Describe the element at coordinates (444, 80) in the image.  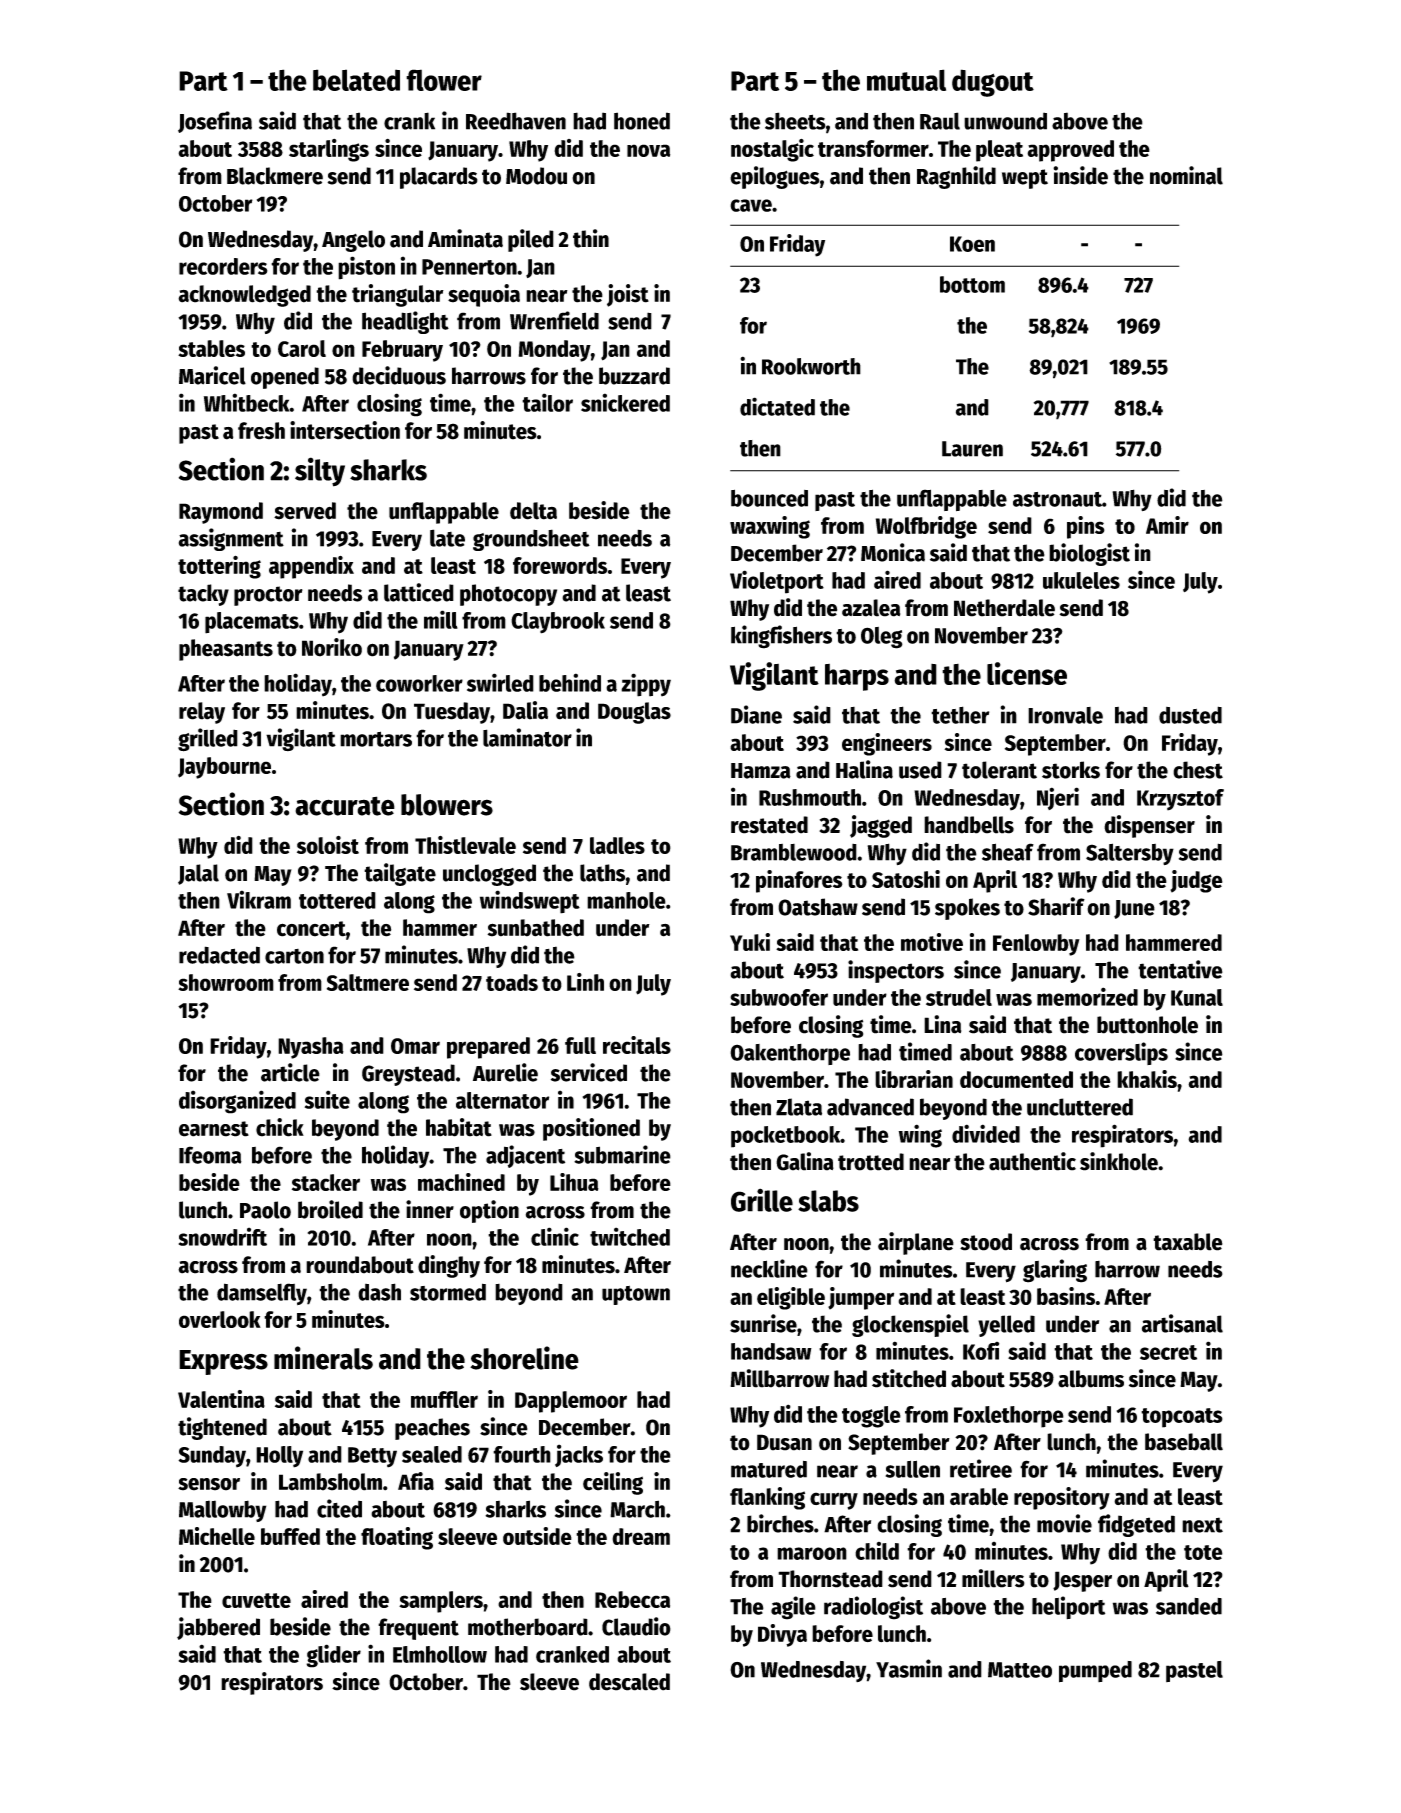
I see `flower` at that location.
